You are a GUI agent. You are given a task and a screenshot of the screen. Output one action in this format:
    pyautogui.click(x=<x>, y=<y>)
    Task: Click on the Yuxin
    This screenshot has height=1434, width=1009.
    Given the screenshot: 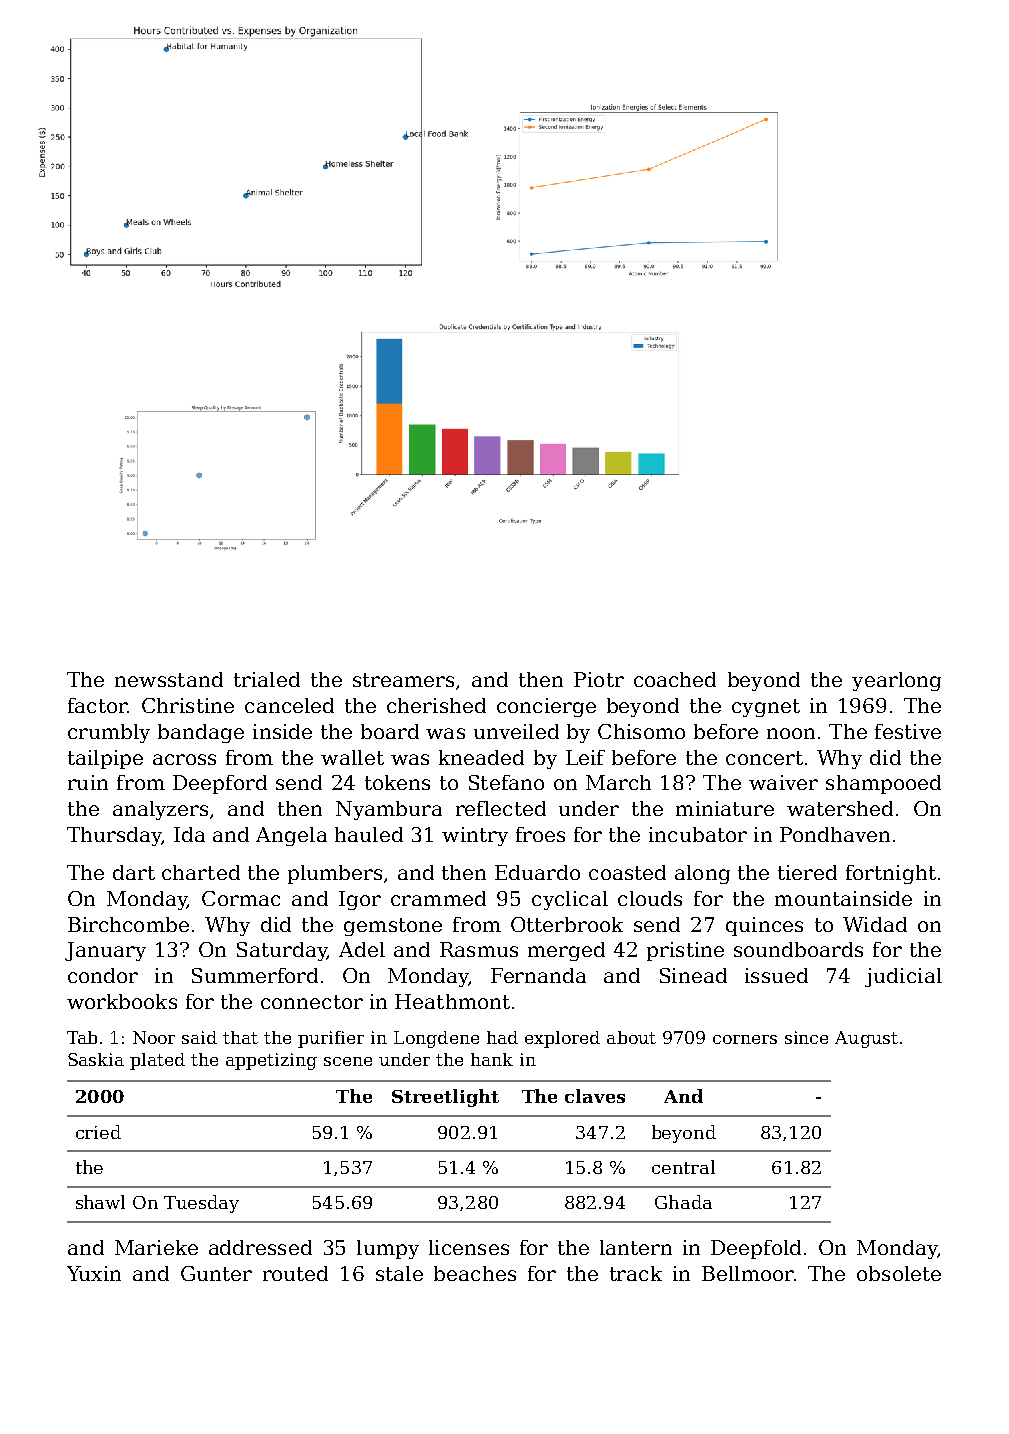 What is the action you would take?
    pyautogui.click(x=94, y=1273)
